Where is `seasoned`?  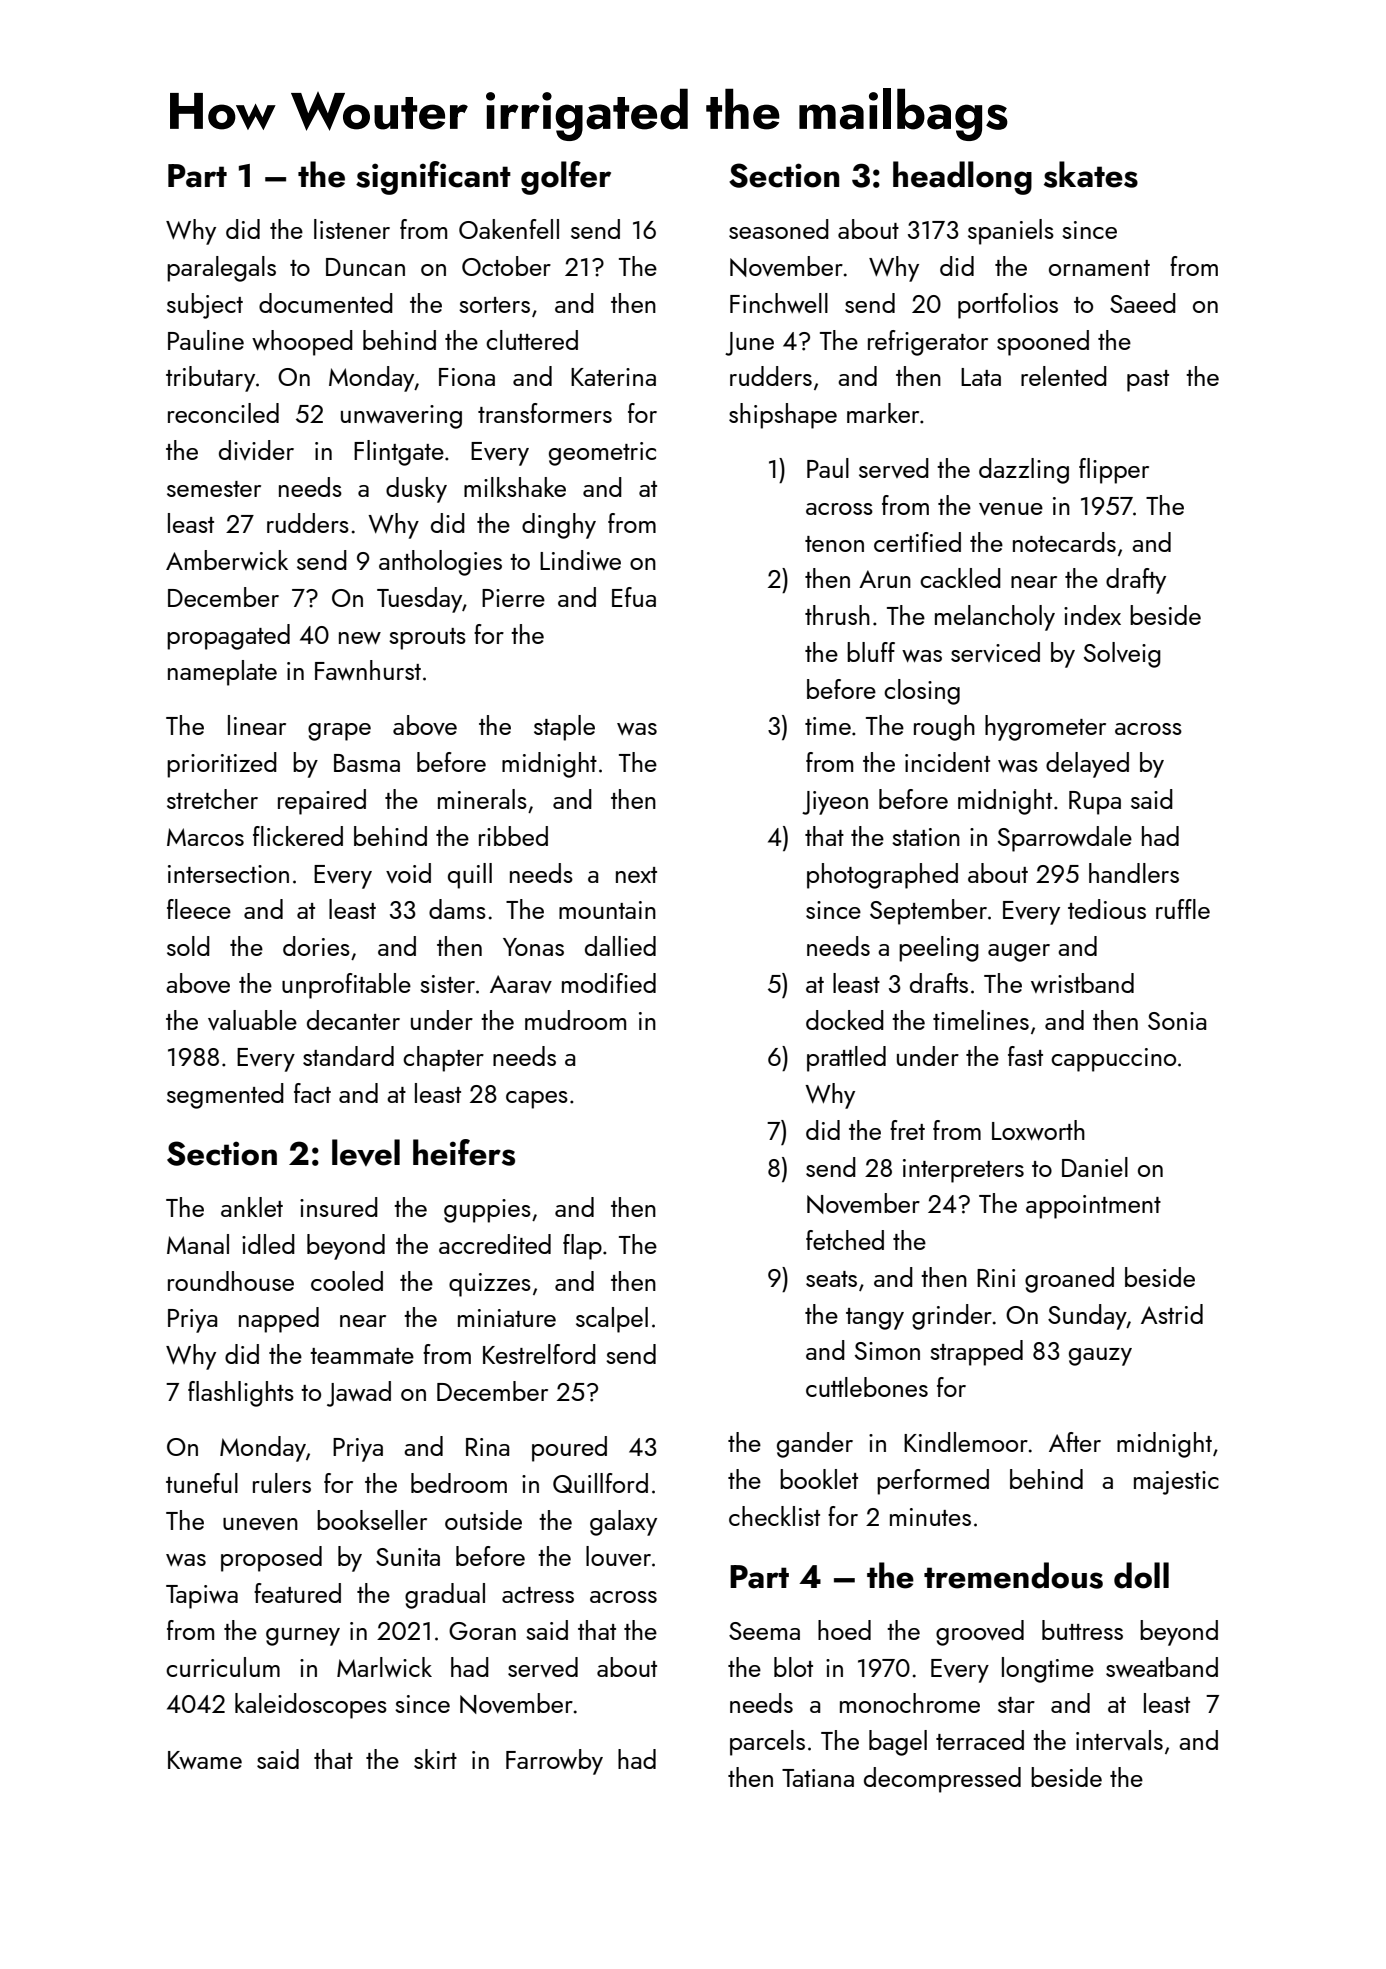
seasoned is located at coordinates (779, 229).
